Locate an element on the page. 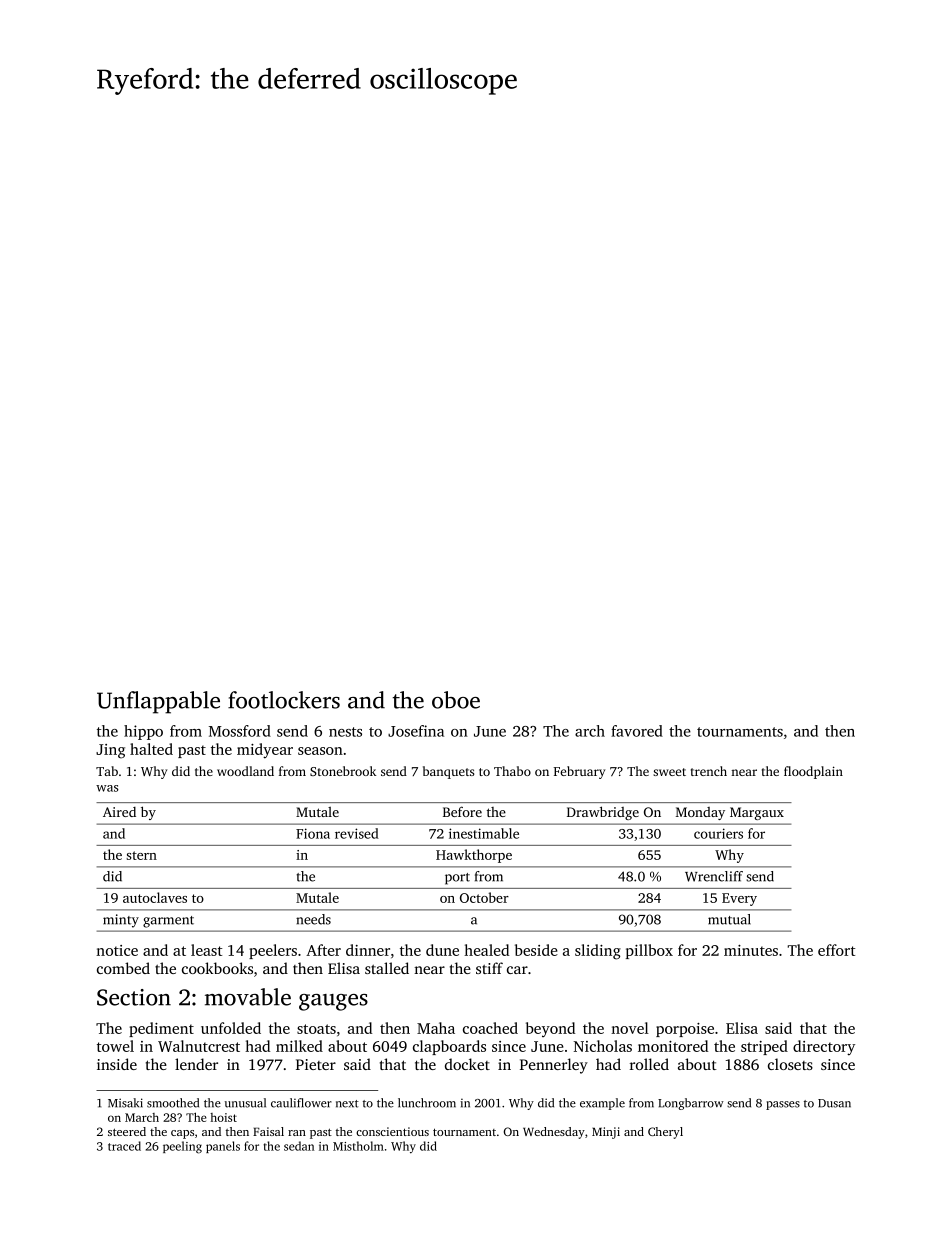 The width and height of the document is (952, 1233). trench is located at coordinates (709, 771).
